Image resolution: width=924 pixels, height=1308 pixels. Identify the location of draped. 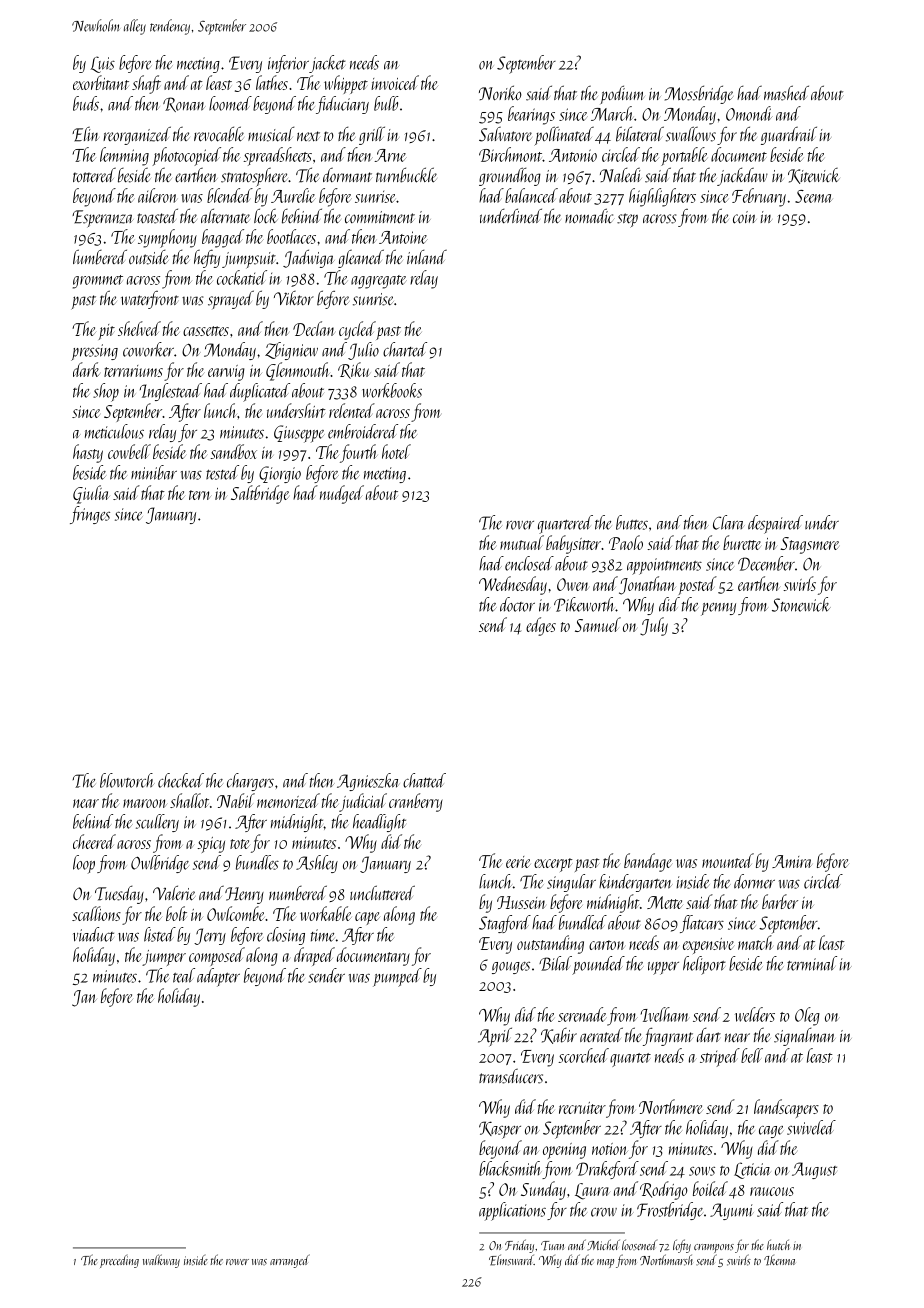
(314, 956).
